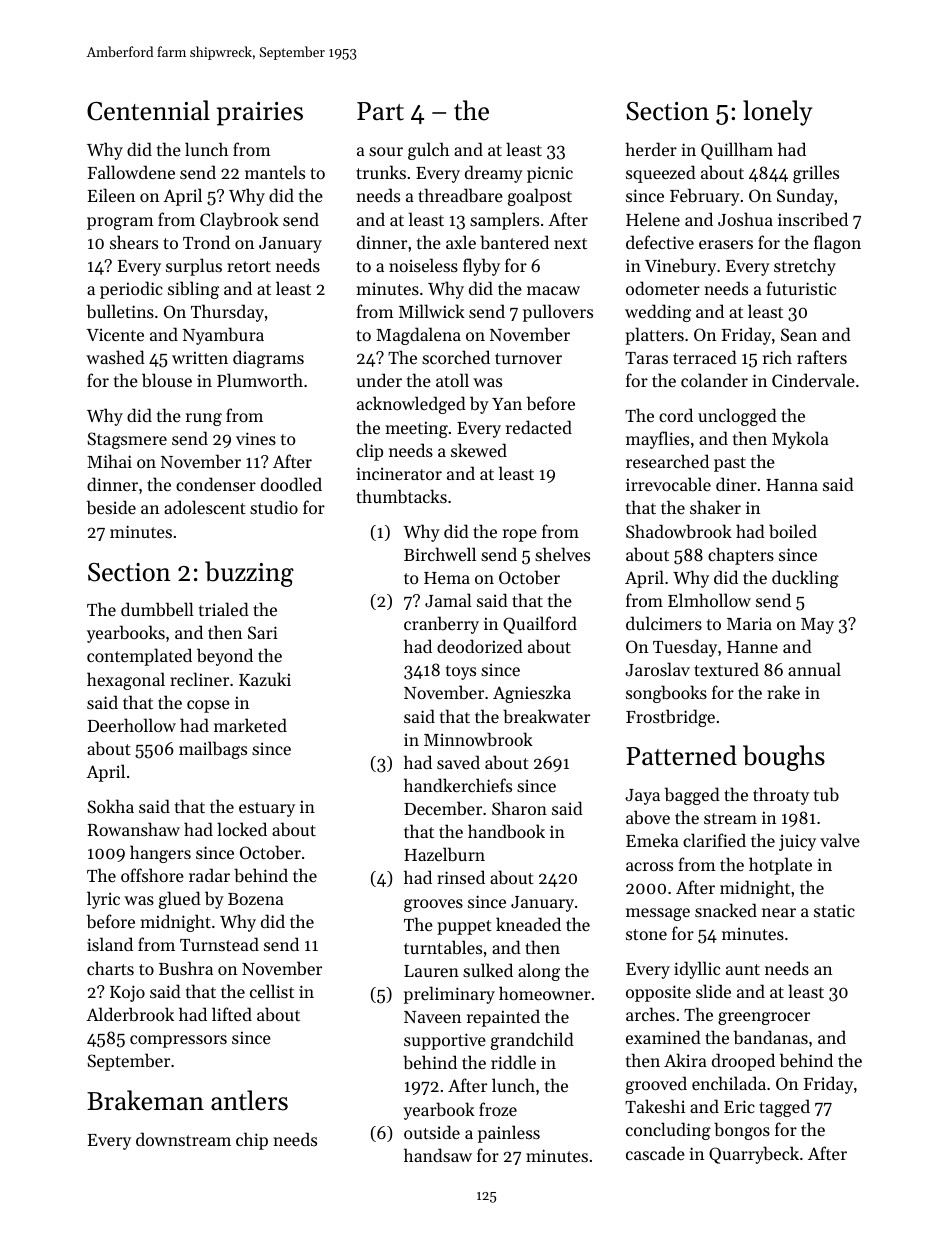 Image resolution: width=952 pixels, height=1233 pixels. What do you see at coordinates (380, 111) in the screenshot?
I see `Part` at bounding box center [380, 111].
